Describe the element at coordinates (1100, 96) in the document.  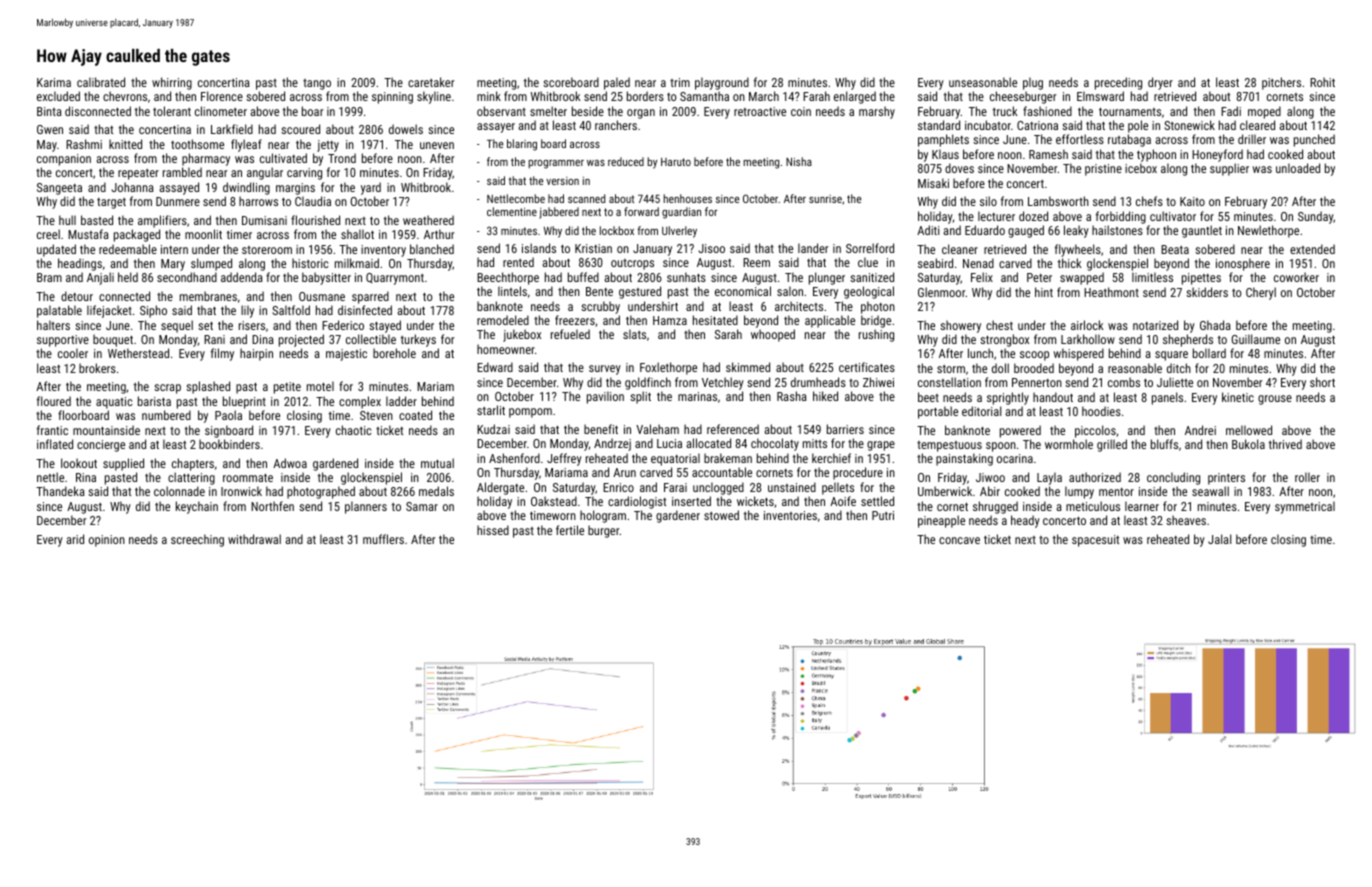
I see `Elmsward` at that location.
